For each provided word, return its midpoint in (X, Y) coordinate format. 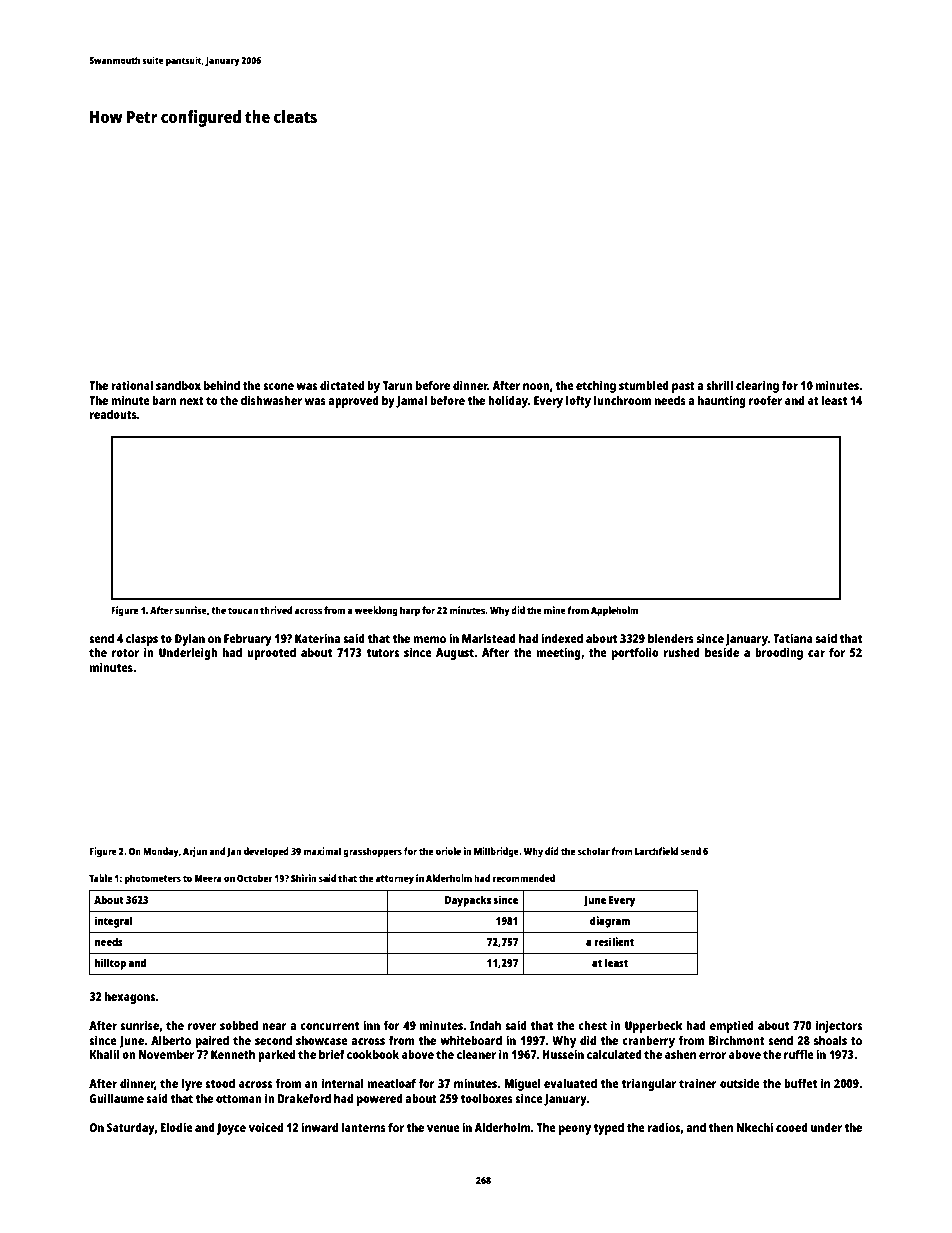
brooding (779, 653)
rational (132, 385)
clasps (142, 640)
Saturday (131, 1128)
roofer (765, 400)
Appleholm (614, 611)
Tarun (398, 385)
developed (266, 852)
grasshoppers (372, 852)
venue (443, 1128)
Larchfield (656, 851)
